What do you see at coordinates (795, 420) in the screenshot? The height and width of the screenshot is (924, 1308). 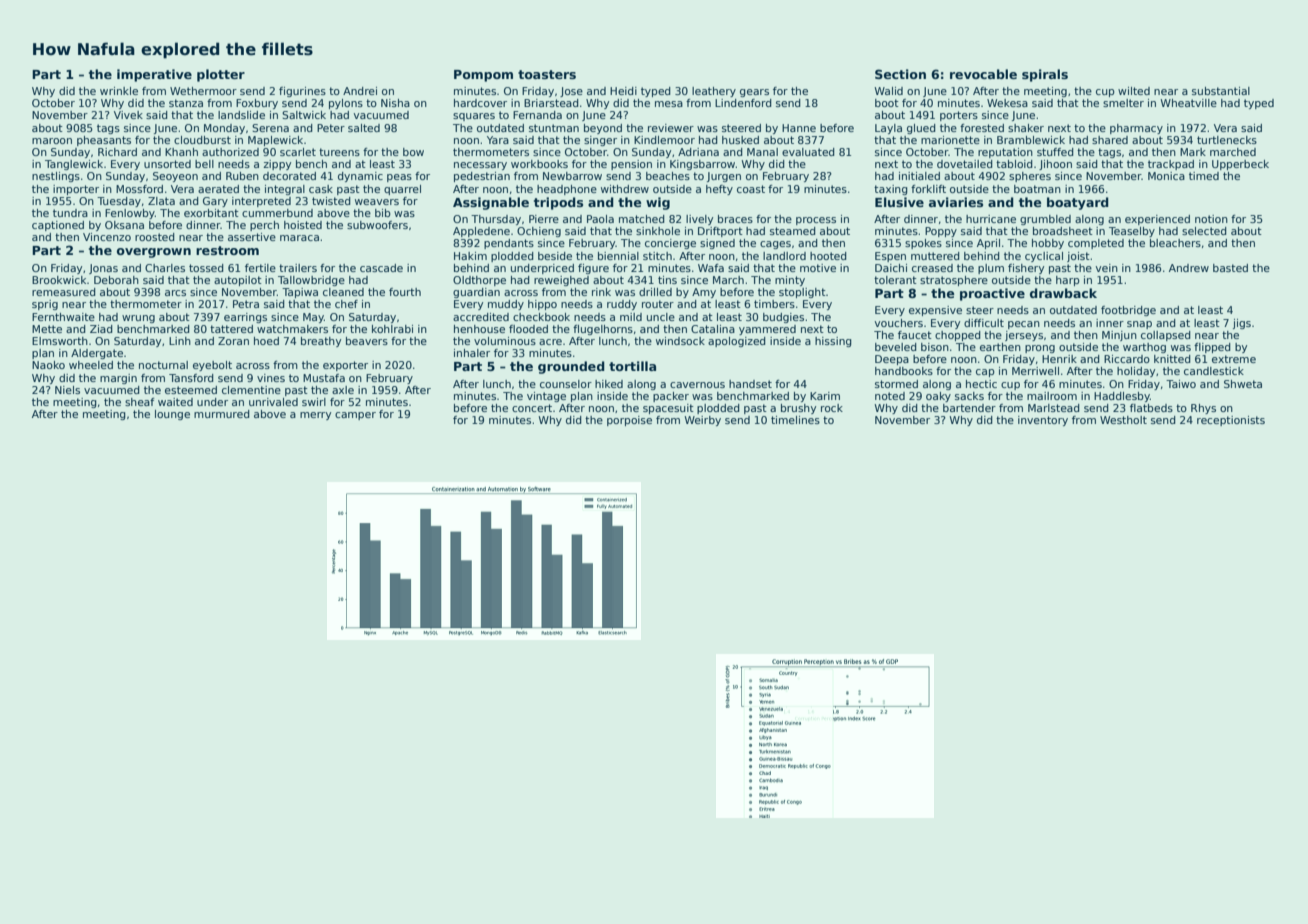 I see `timelines` at bounding box center [795, 420].
